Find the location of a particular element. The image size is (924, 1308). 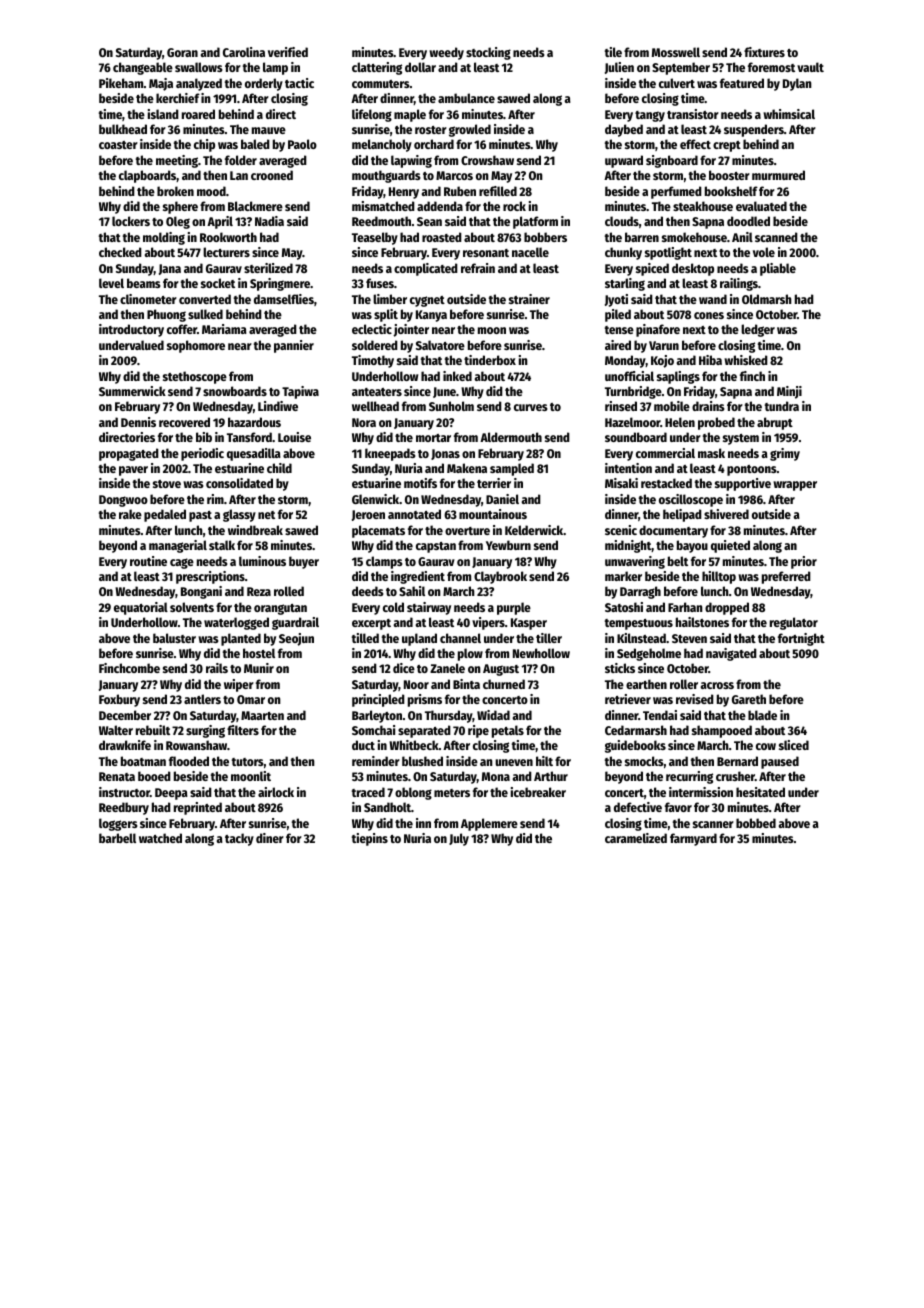

starling is located at coordinates (625, 284).
